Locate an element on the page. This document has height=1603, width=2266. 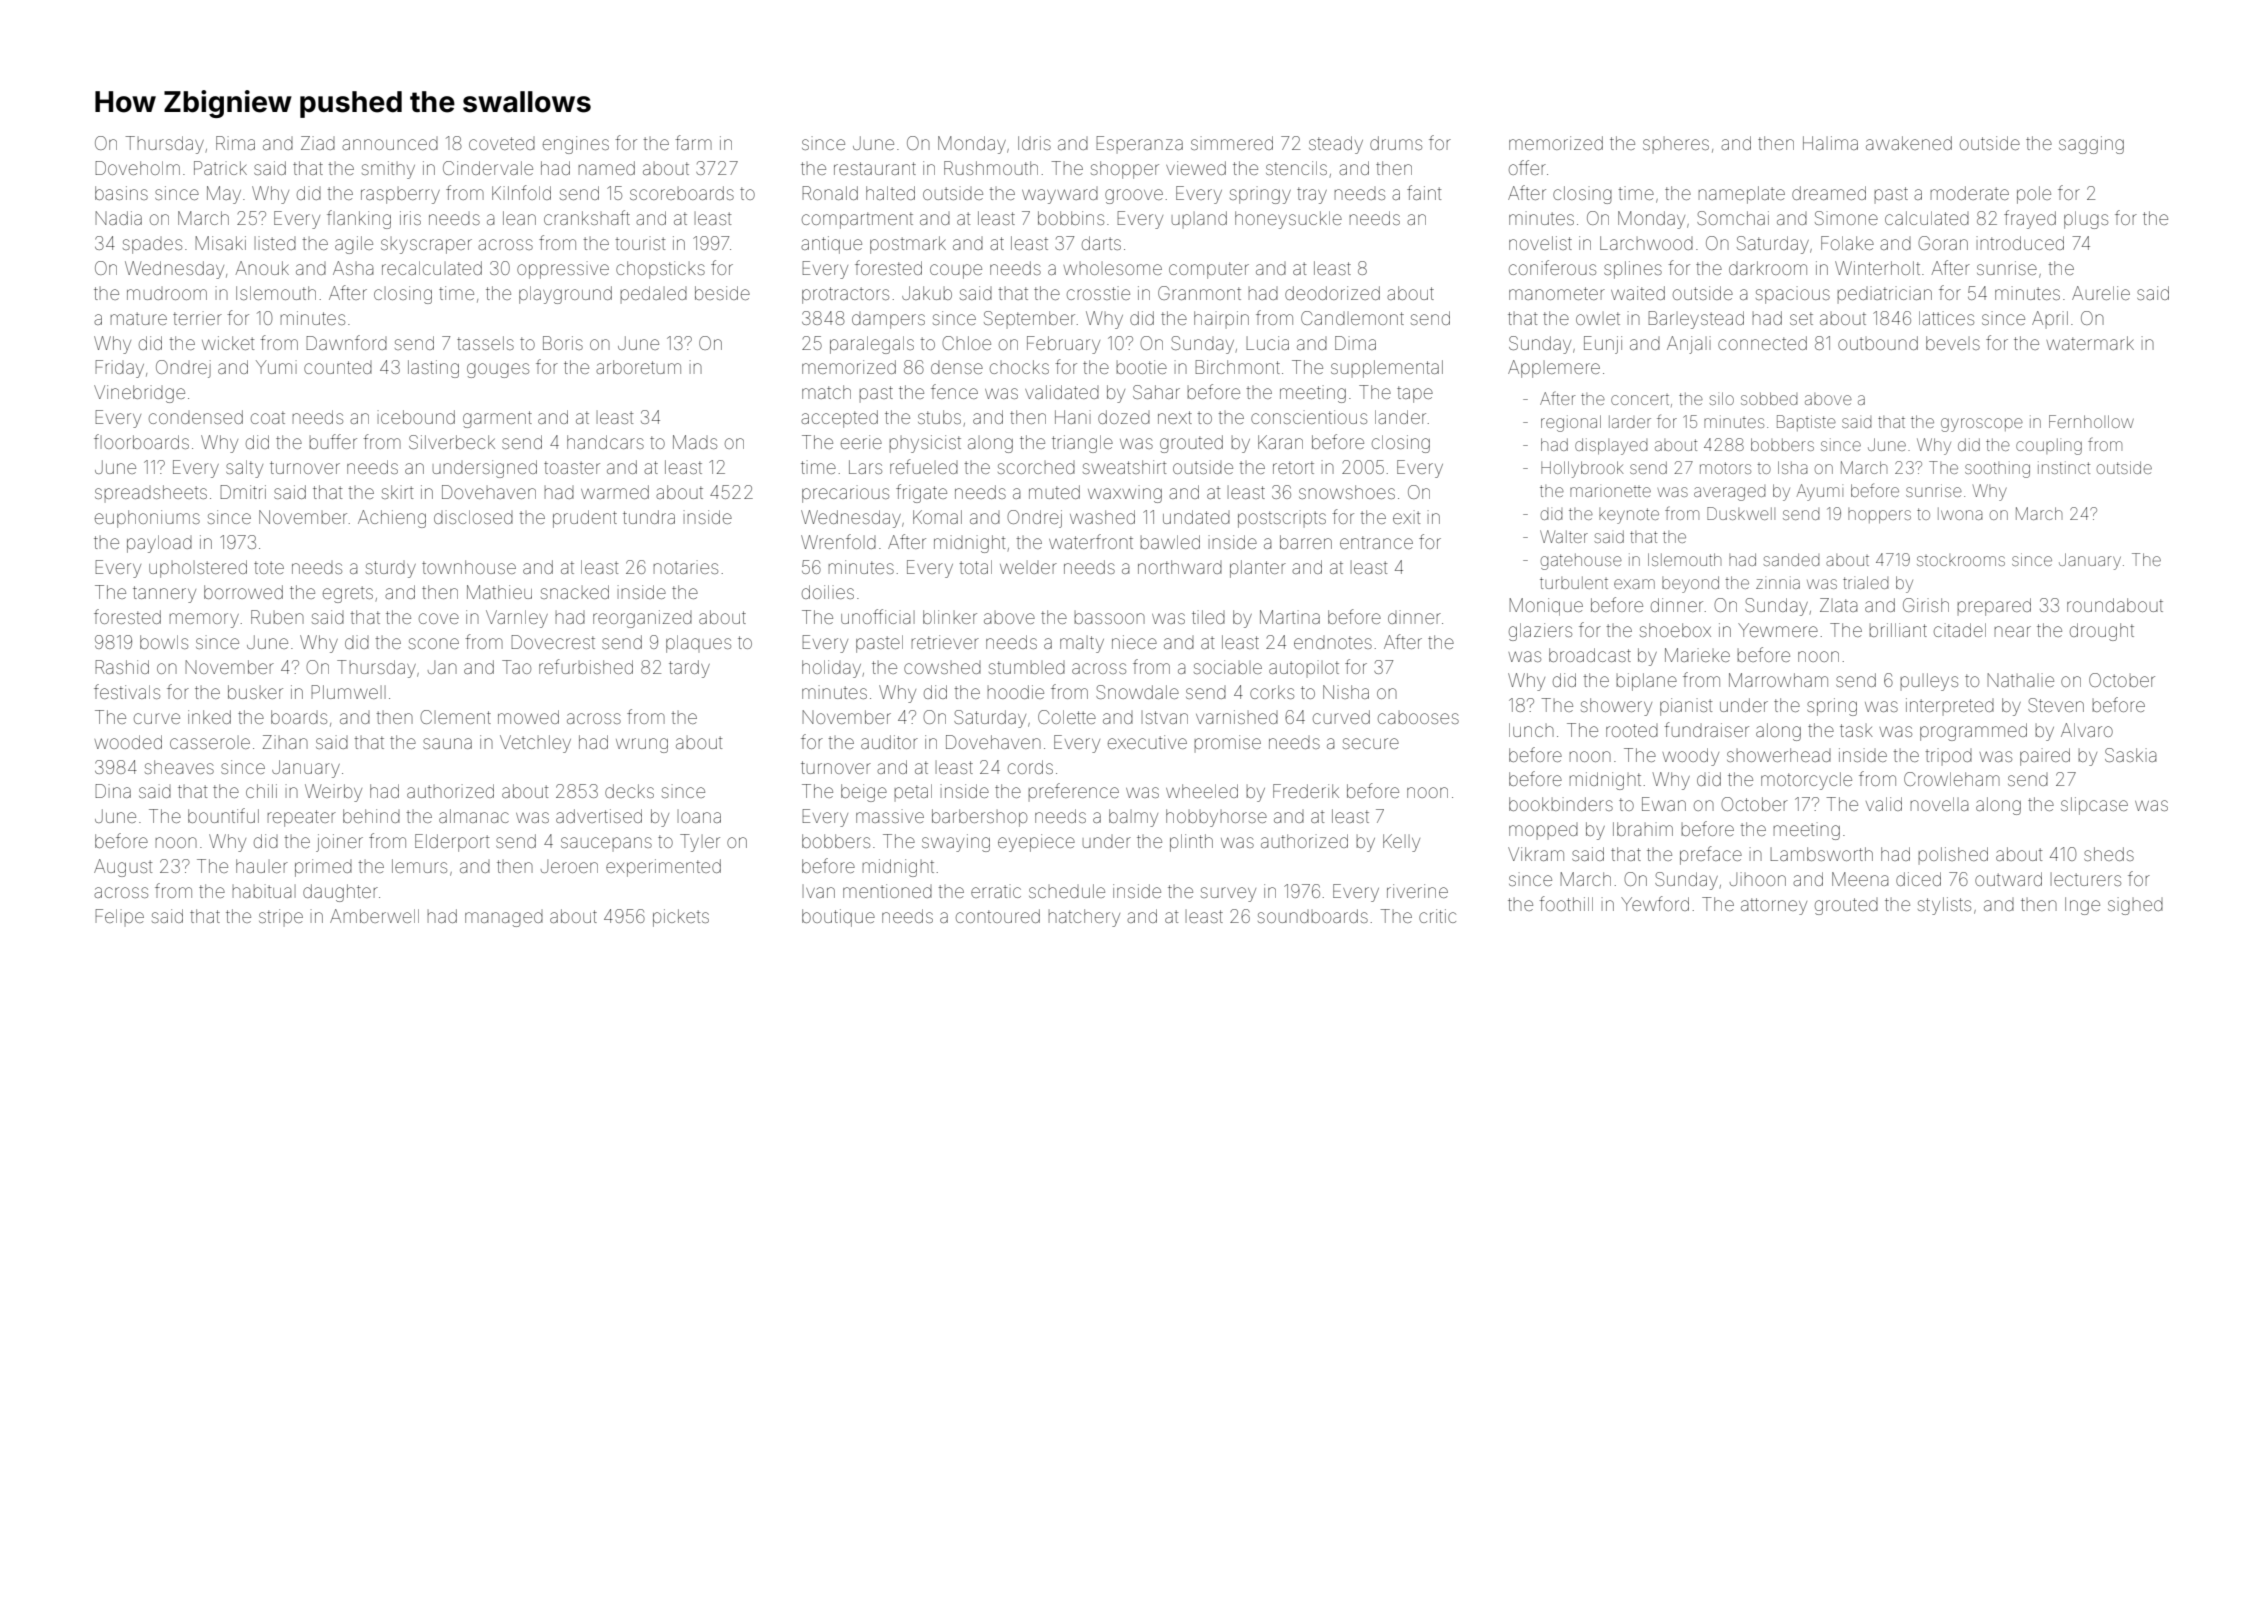
festivals is located at coordinates (127, 691).
